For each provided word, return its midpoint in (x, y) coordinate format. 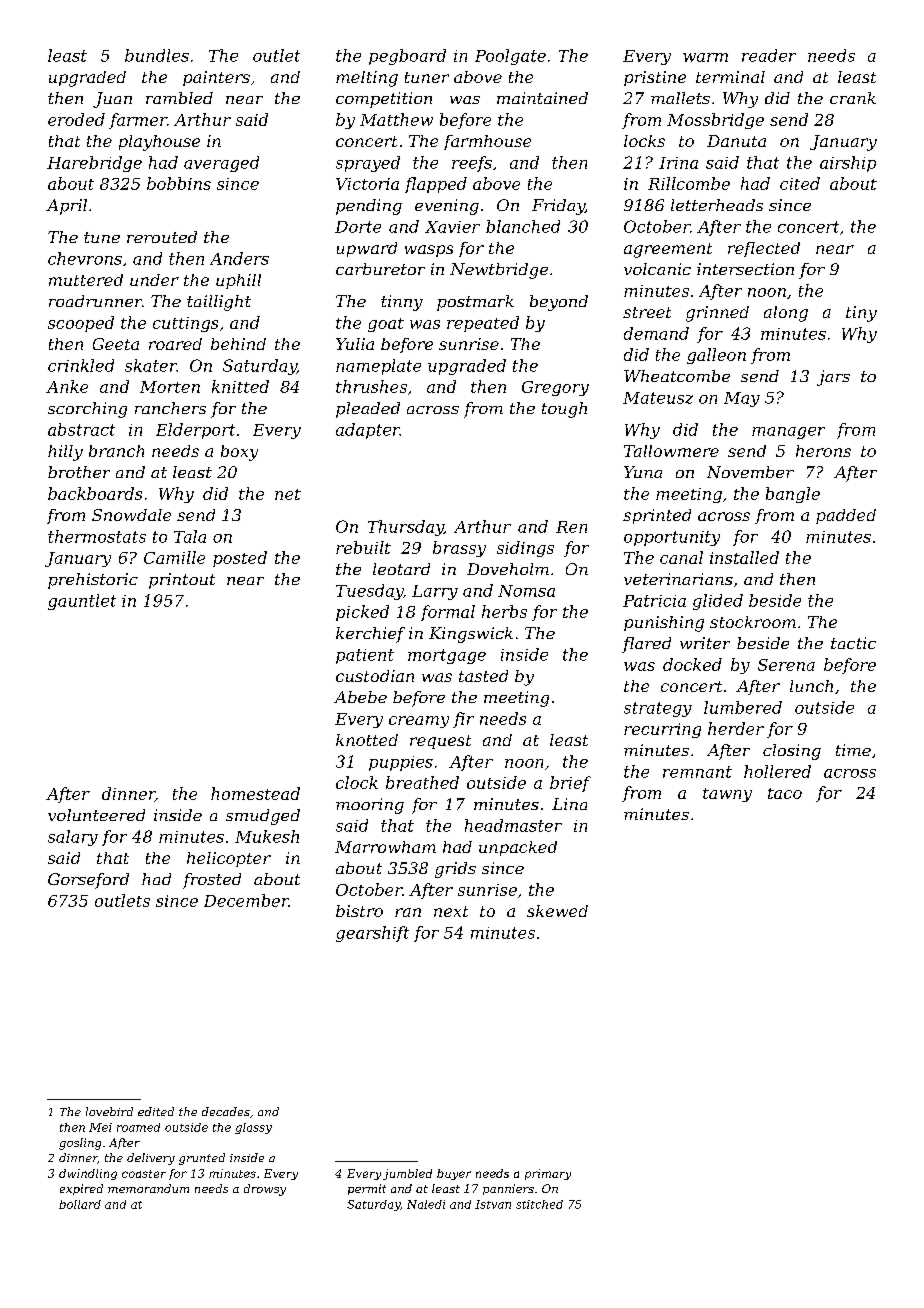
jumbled (407, 1174)
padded (846, 516)
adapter (368, 431)
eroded (76, 119)
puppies (401, 763)
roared (175, 344)
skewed (557, 911)
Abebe (360, 697)
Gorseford (88, 881)
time (853, 750)
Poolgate (510, 57)
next (451, 911)
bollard (80, 1204)
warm (705, 57)
